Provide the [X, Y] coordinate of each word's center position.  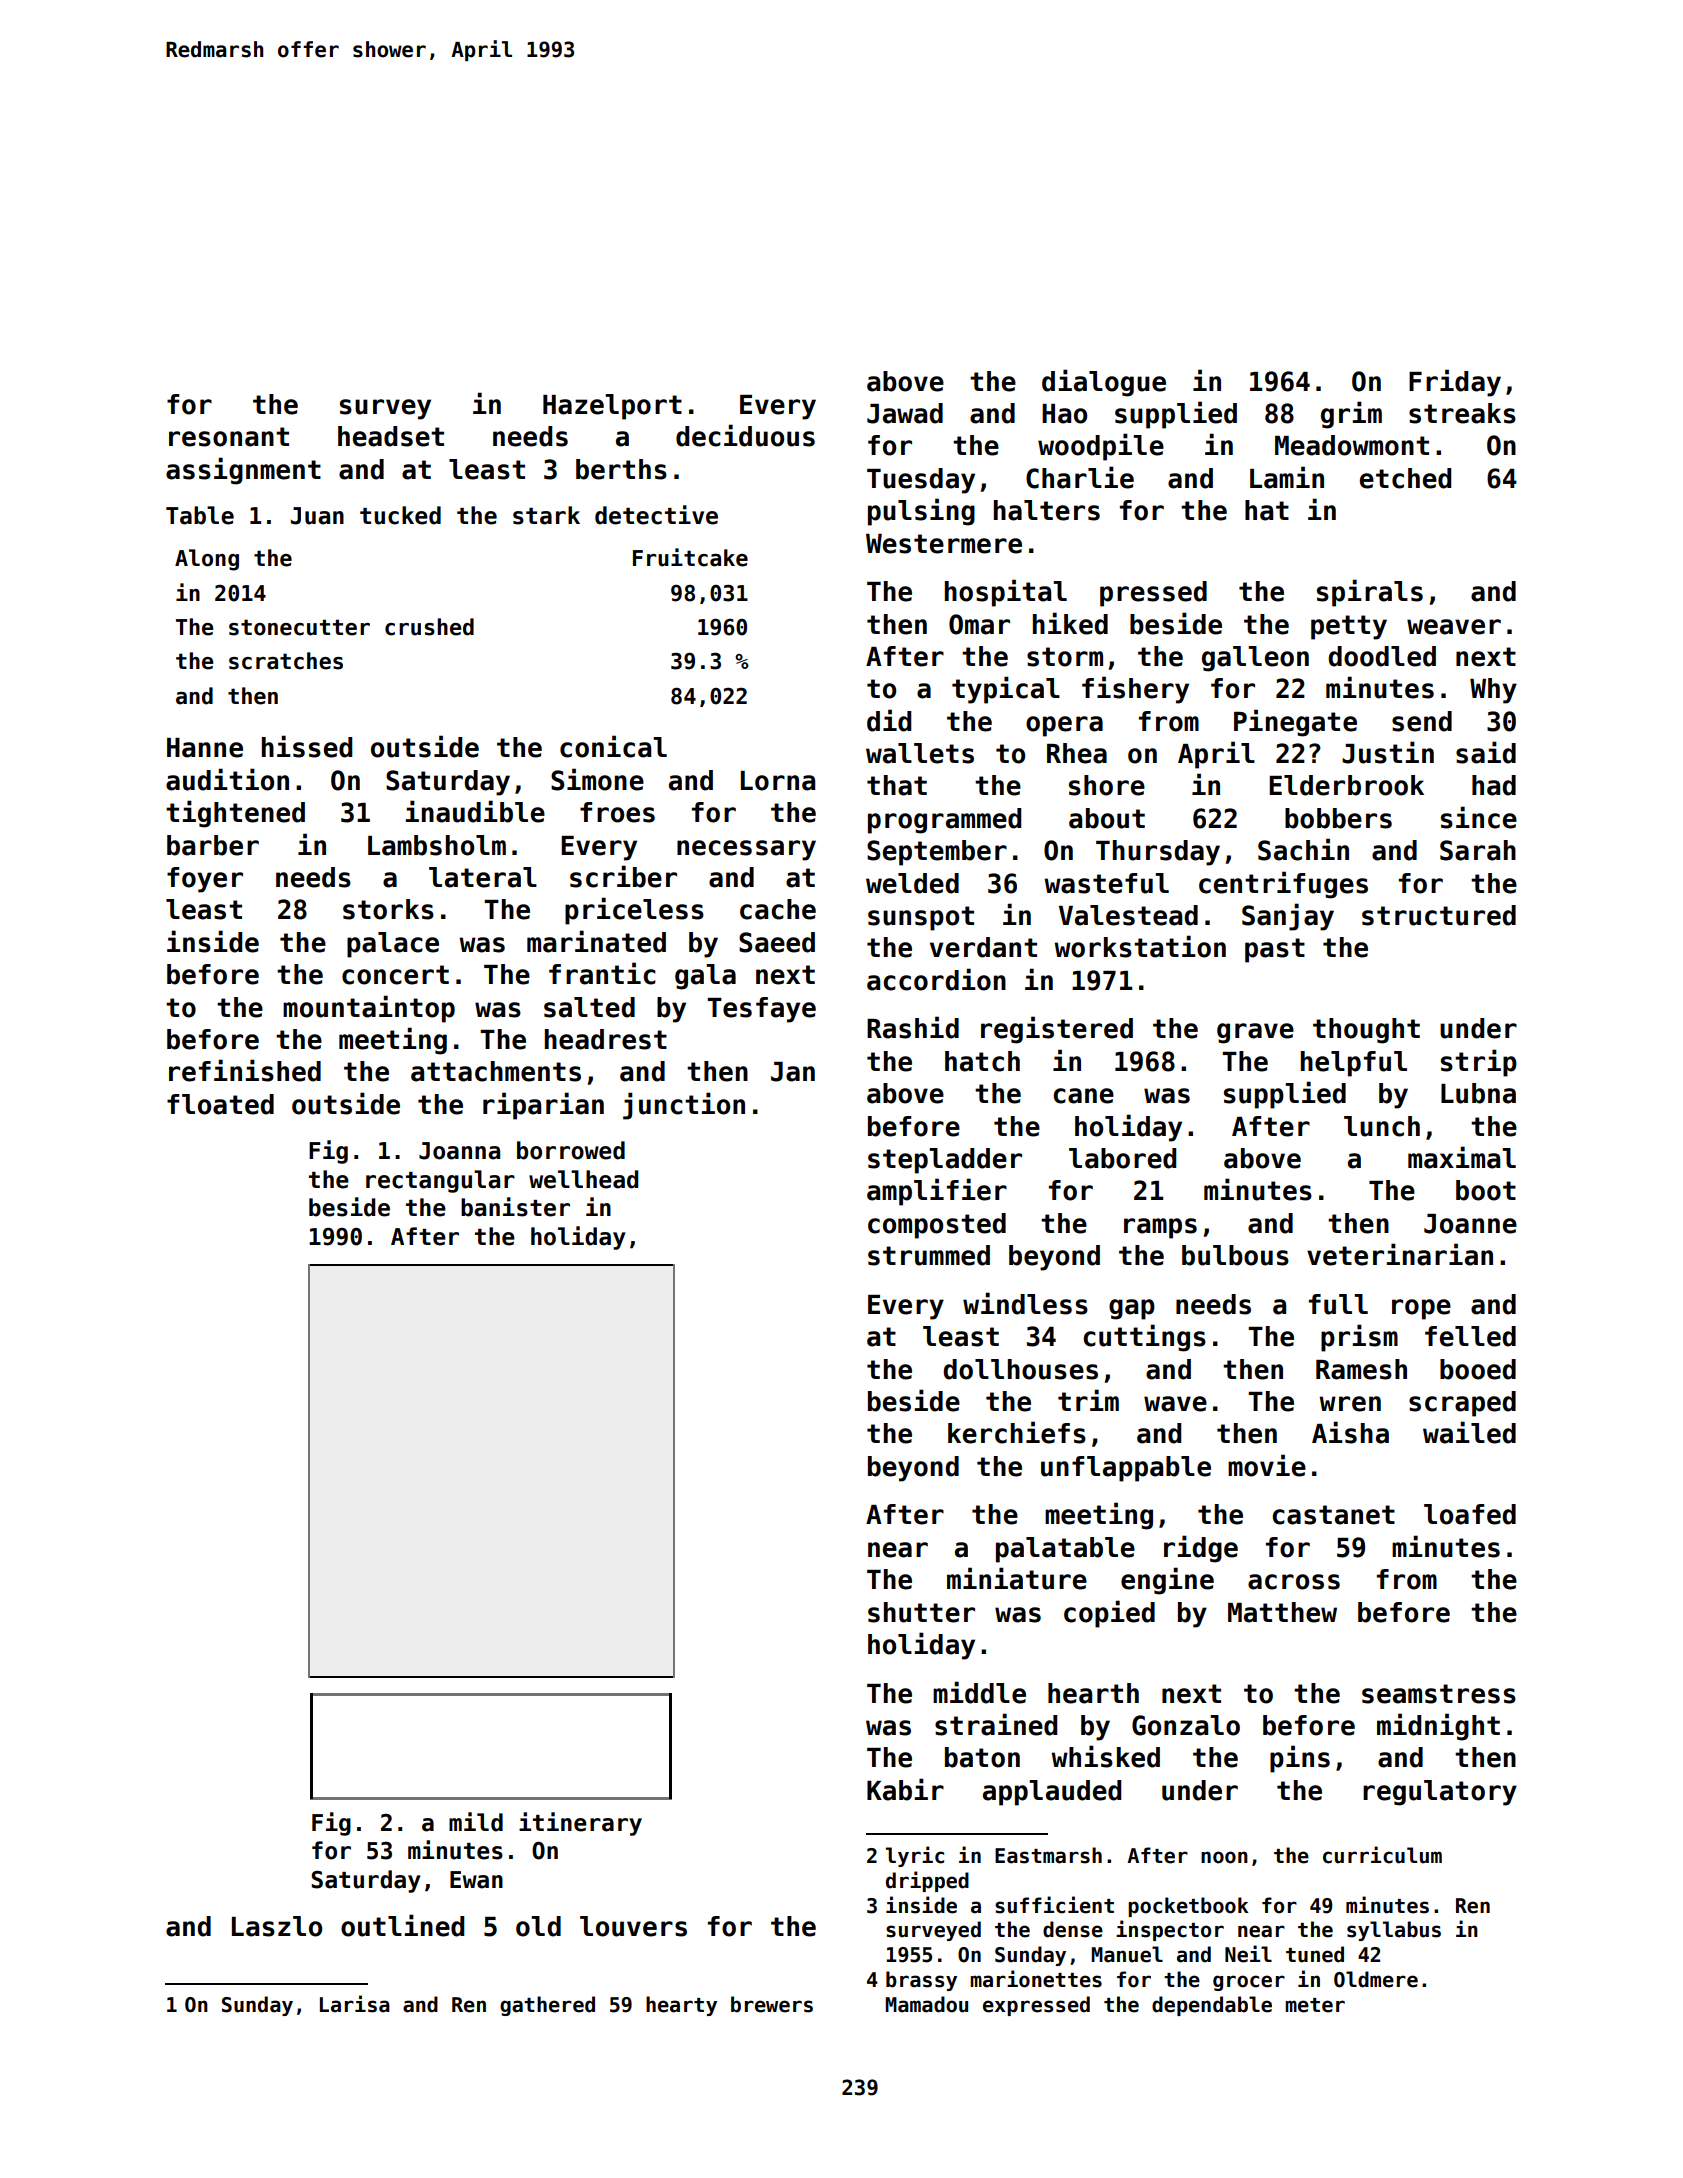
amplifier [937, 1192]
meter [1315, 2005]
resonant [229, 437]
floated [220, 1104]
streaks [1462, 413]
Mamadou [927, 2004]
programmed [944, 821]
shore [1107, 785]
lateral [483, 877]
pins [1300, 1759]
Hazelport [612, 407]
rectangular [440, 1181]
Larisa [355, 2004]
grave [1255, 1033]
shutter [921, 1612]
